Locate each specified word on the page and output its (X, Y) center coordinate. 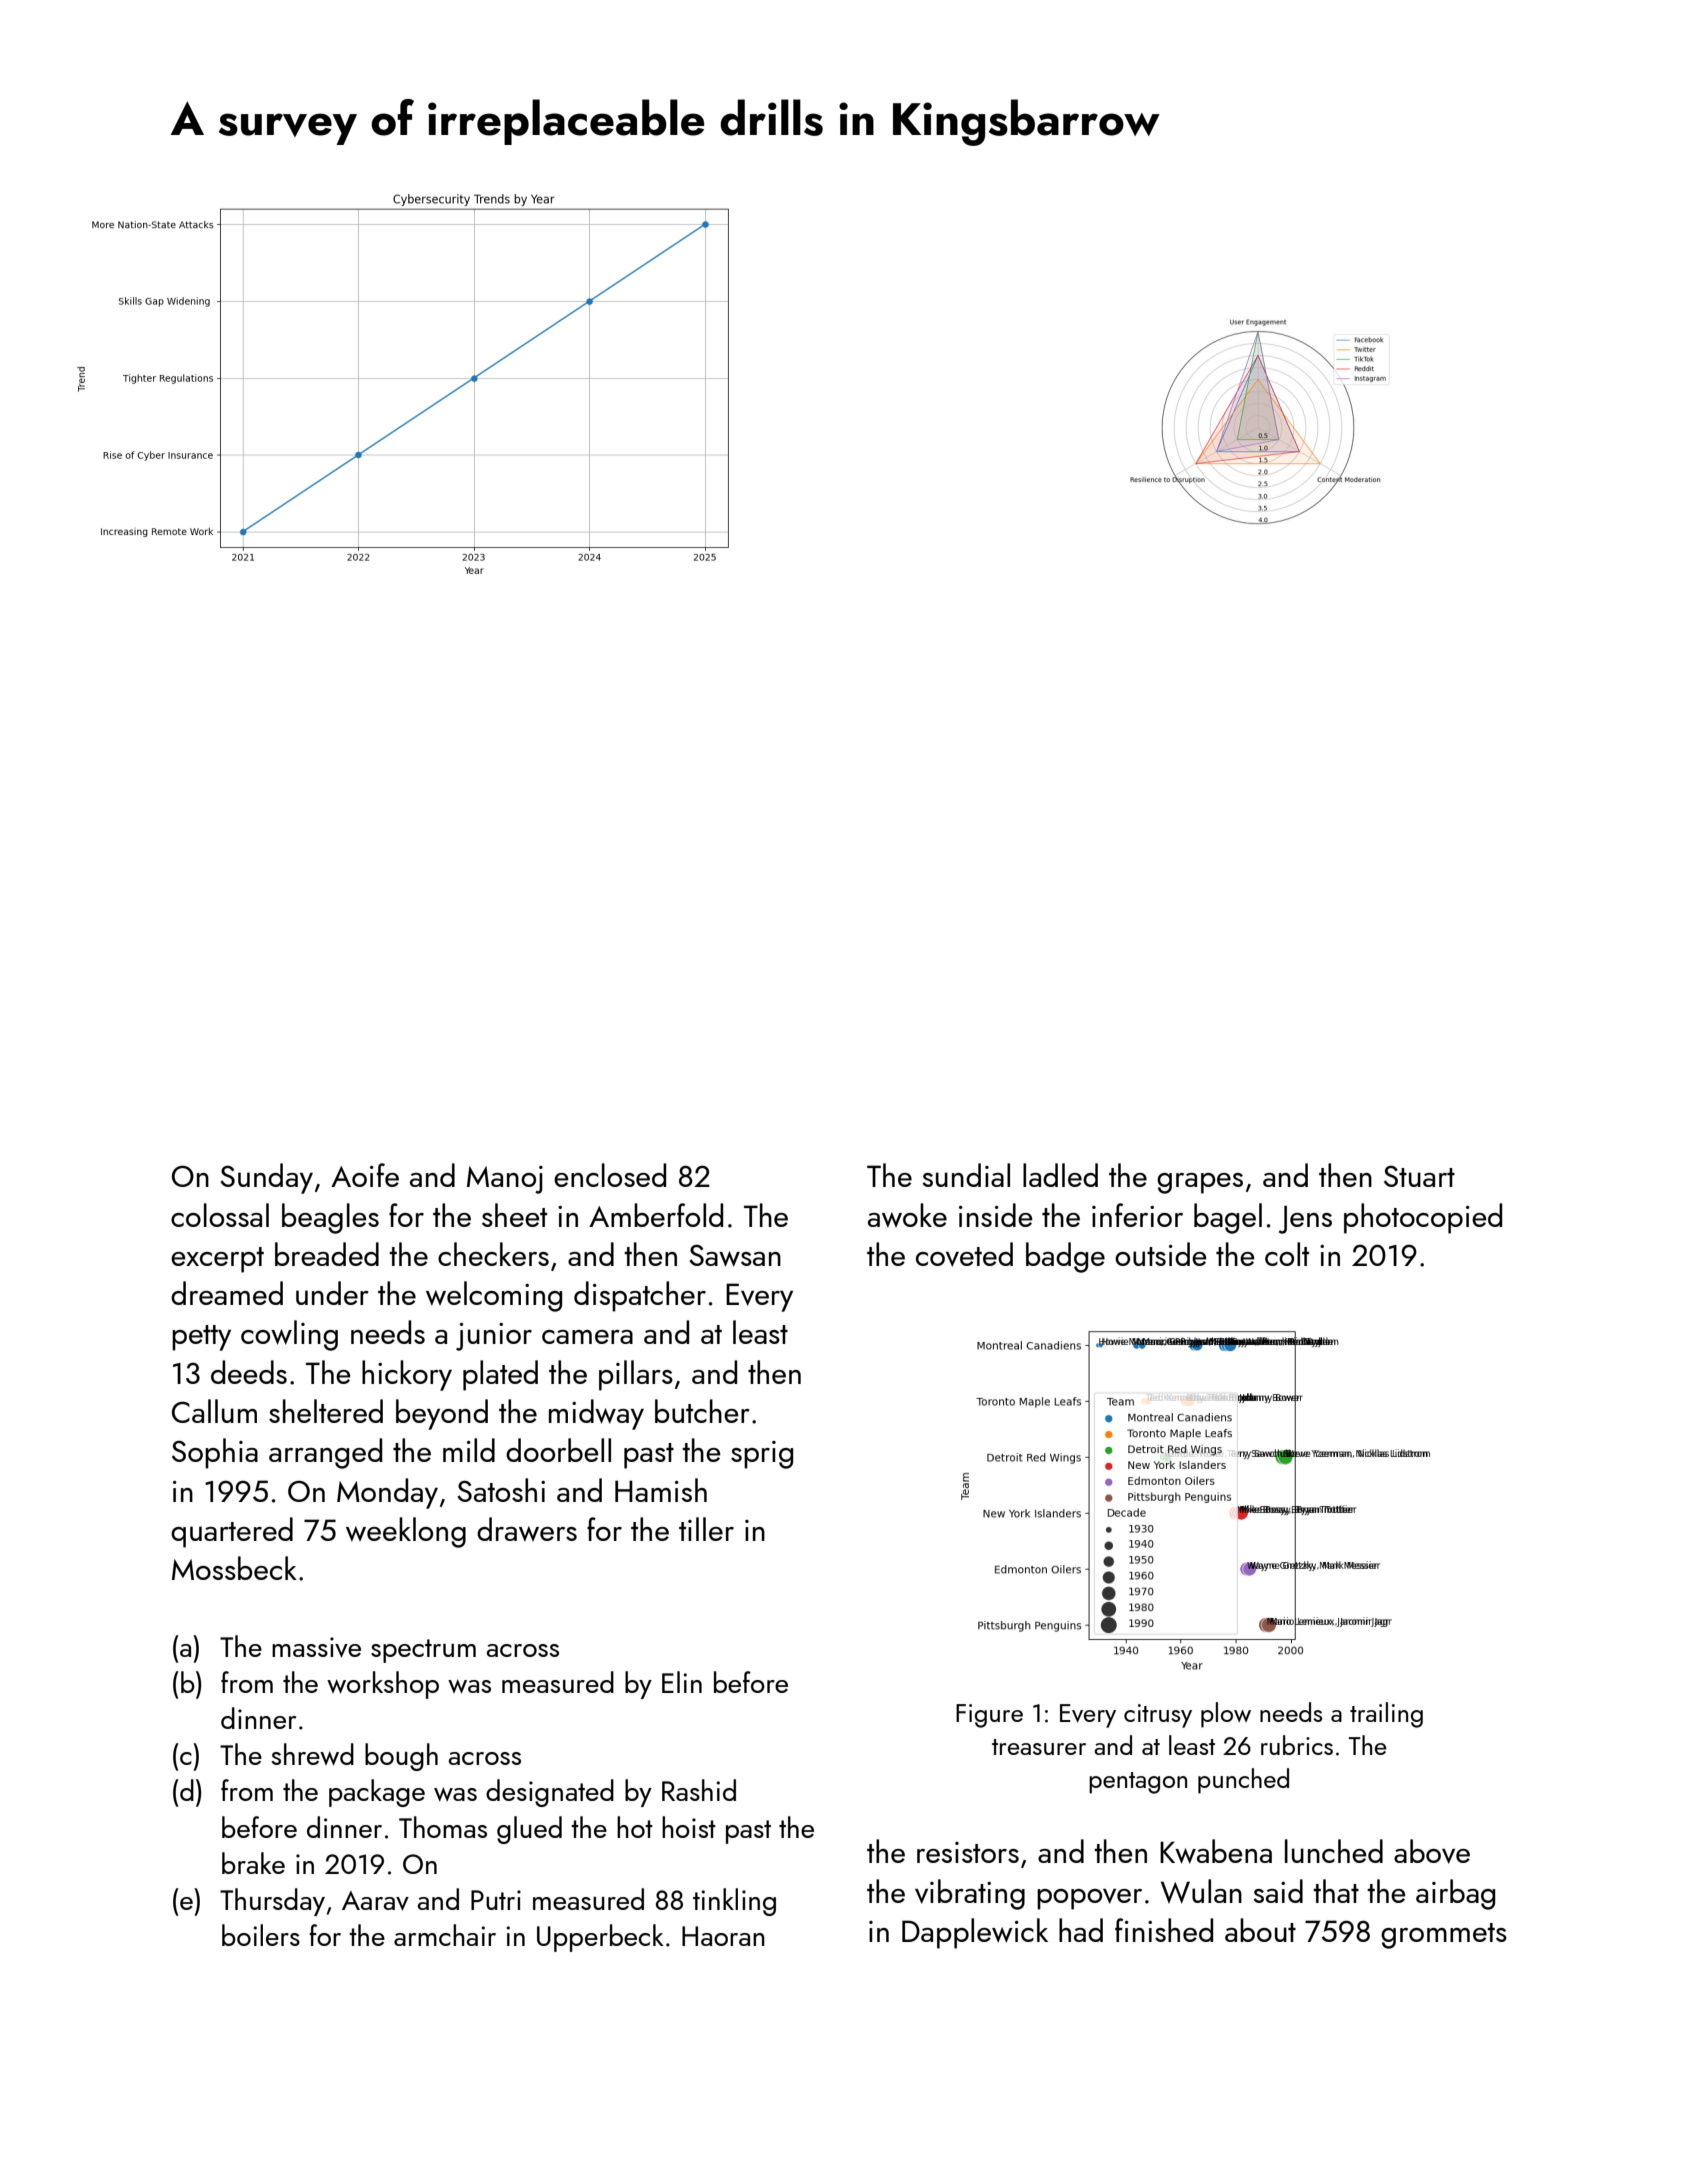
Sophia (215, 1453)
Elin (682, 1682)
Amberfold (656, 1215)
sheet (514, 1215)
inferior (1137, 1215)
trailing (1386, 1715)
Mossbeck (234, 1568)
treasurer (1039, 1747)
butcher (702, 1411)
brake (253, 1863)
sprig (762, 1455)
